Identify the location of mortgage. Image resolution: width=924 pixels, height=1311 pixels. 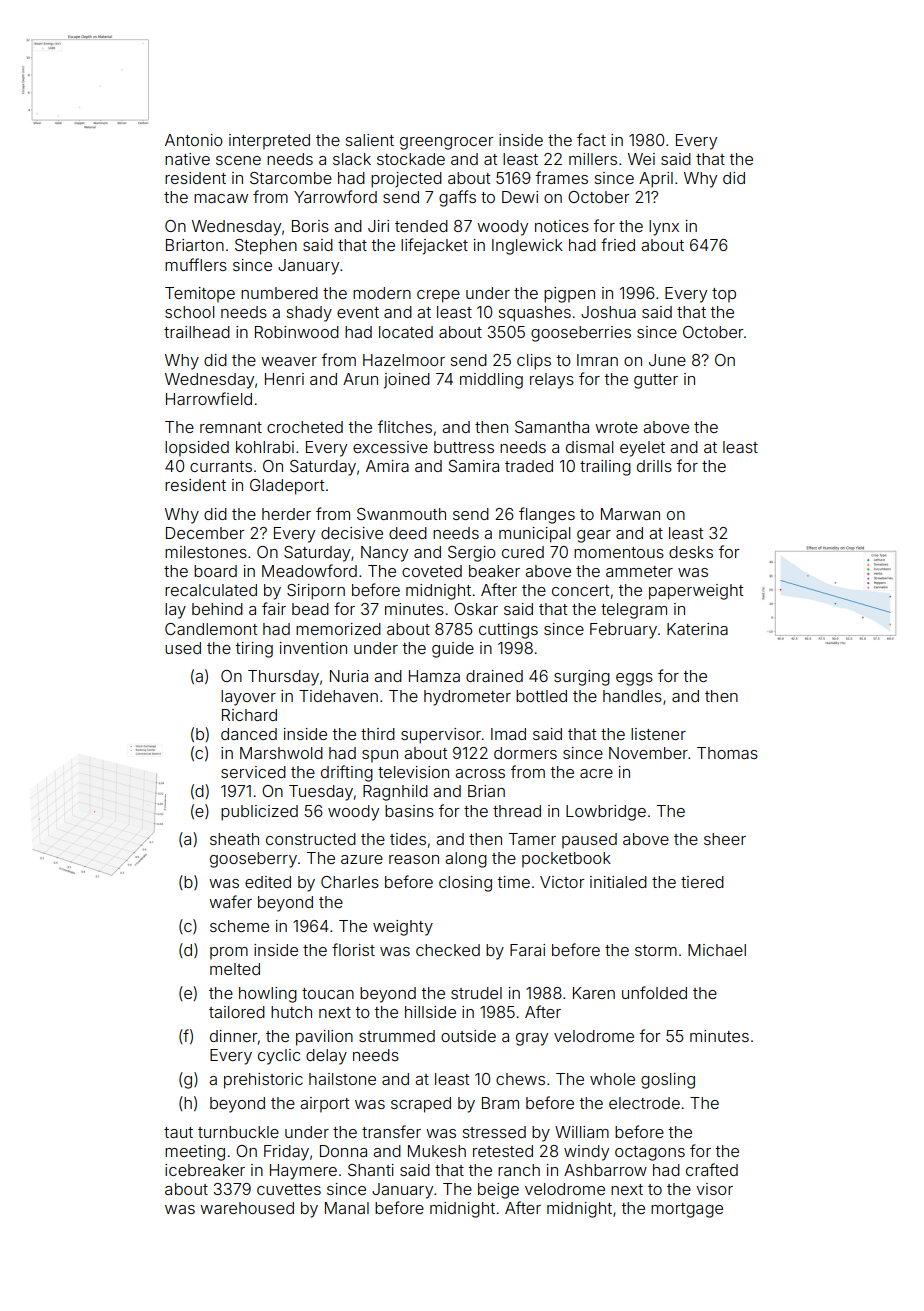
(687, 1210).
